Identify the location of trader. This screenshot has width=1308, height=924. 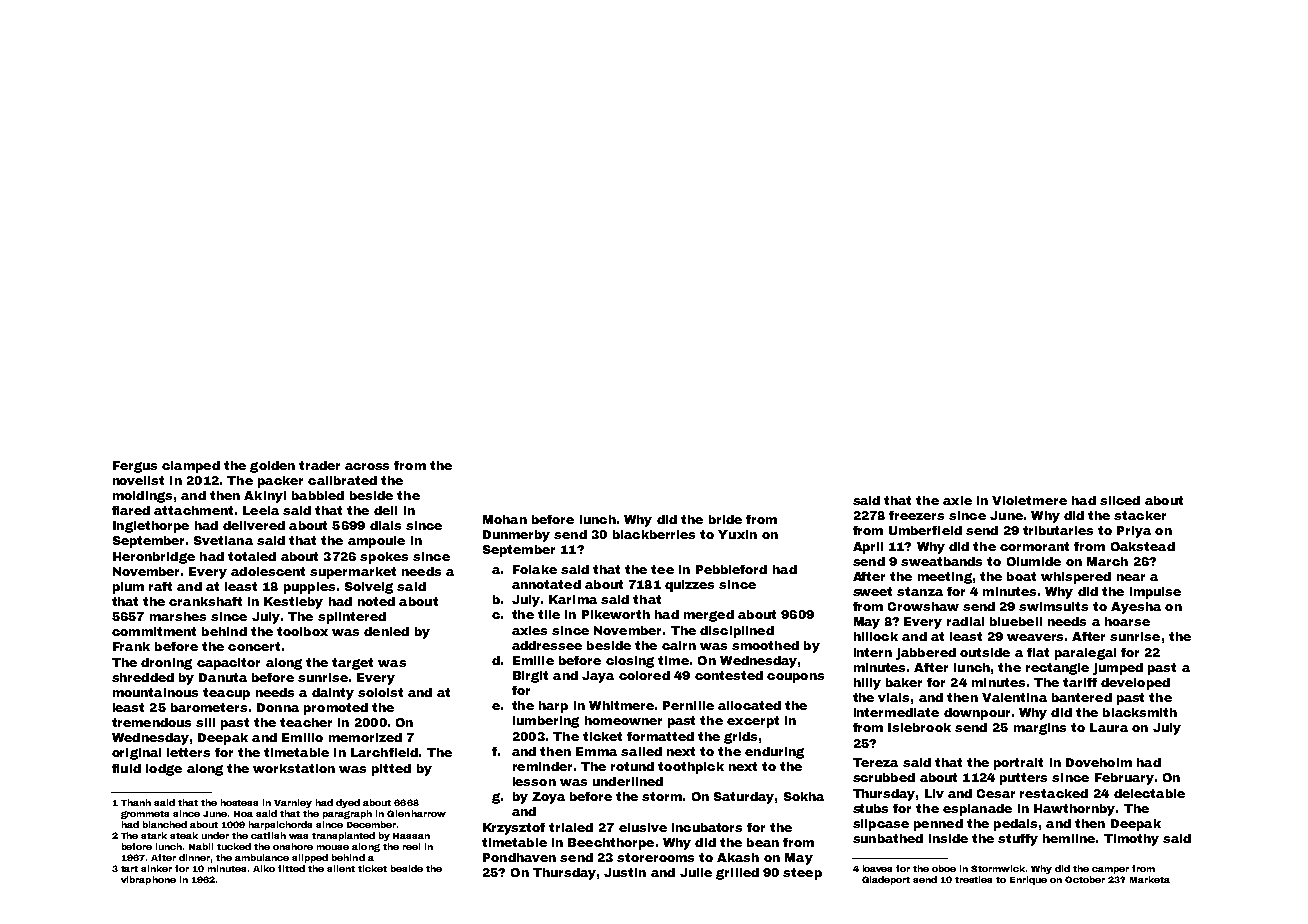
(319, 465).
